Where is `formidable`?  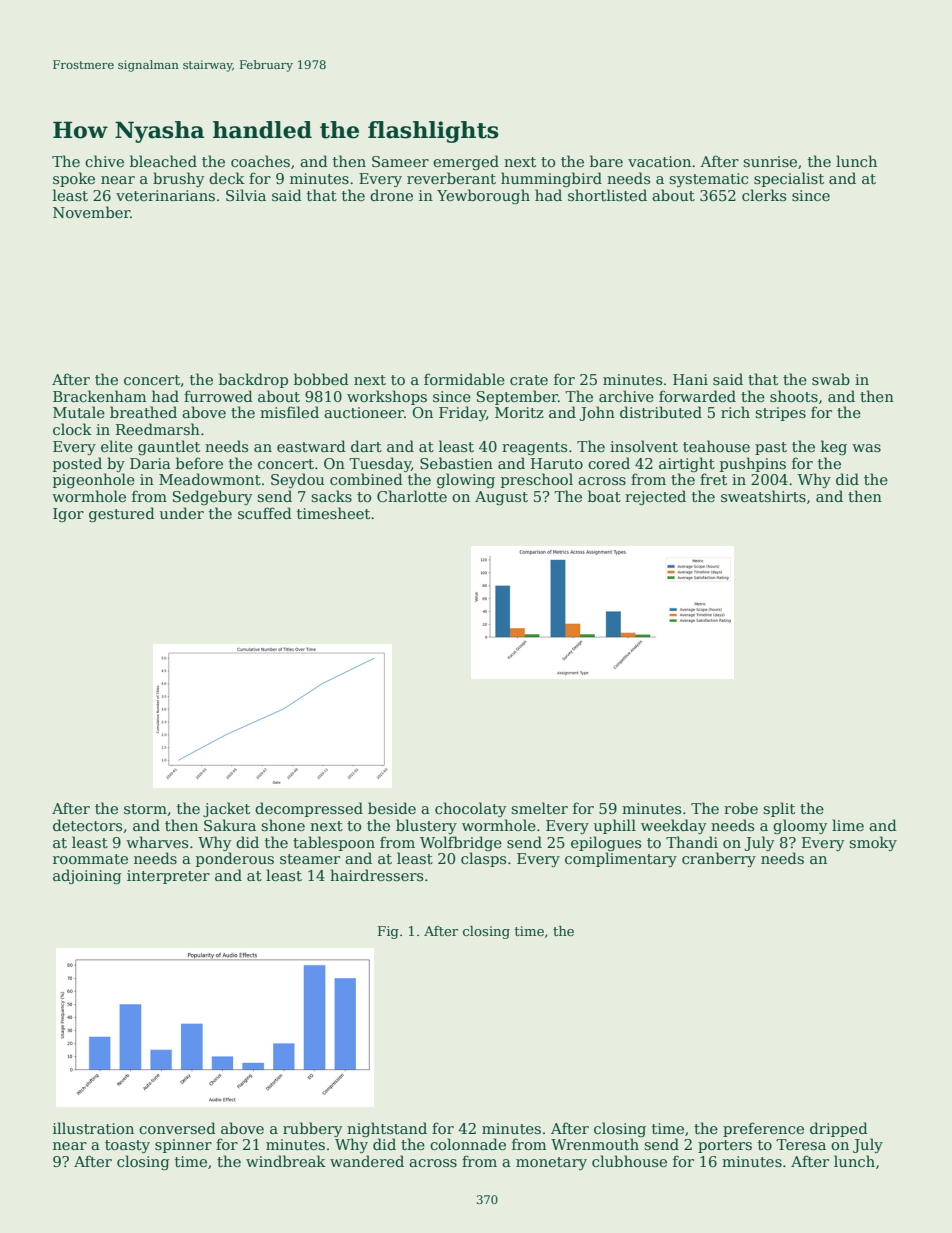
formidable is located at coordinates (464, 379).
